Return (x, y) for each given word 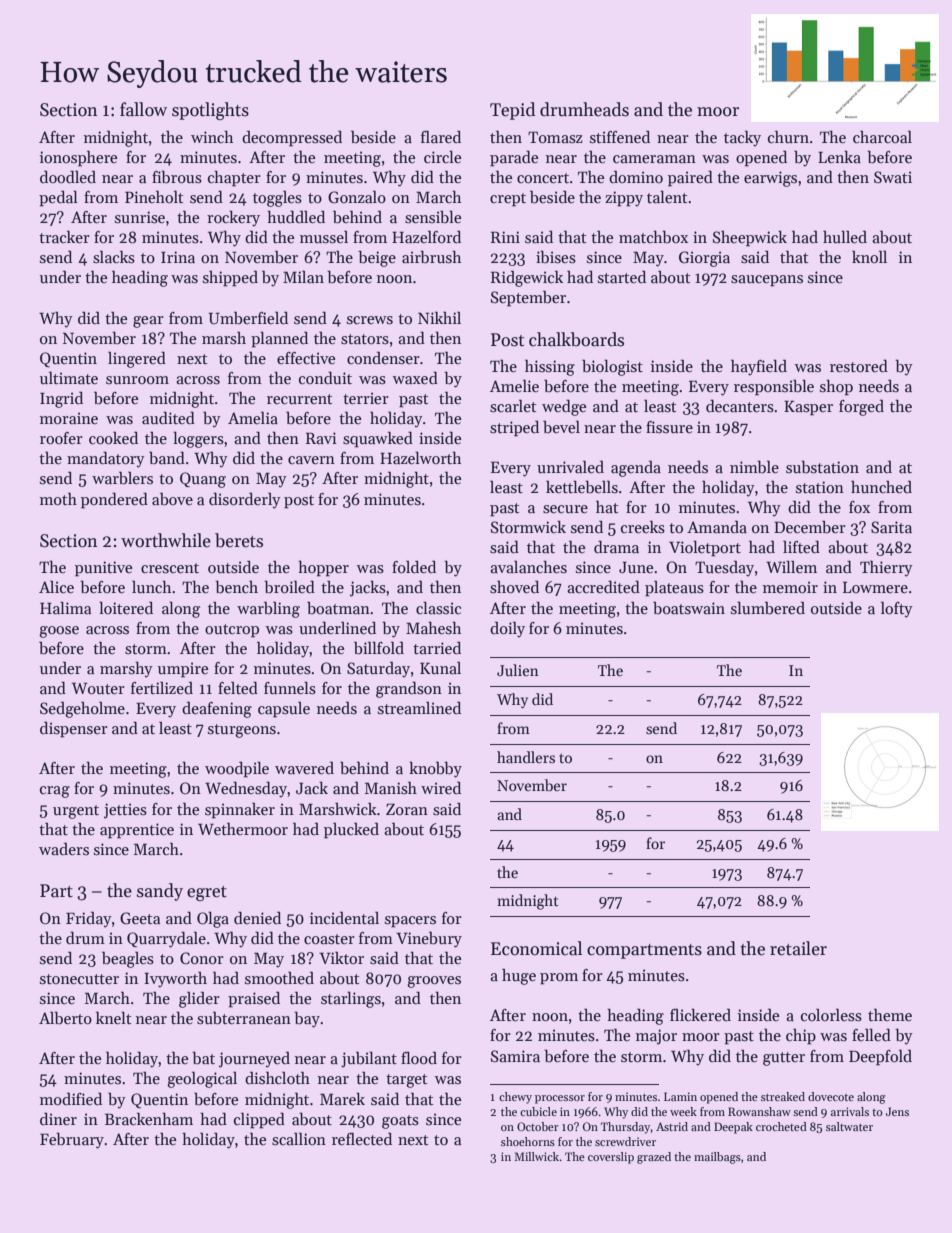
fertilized (162, 688)
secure (565, 509)
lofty (897, 609)
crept (508, 200)
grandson (409, 689)
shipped (230, 278)
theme (890, 1014)
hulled (845, 237)
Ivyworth (175, 979)
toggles (277, 198)
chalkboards (576, 339)
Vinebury (429, 939)
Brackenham (149, 1118)
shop (836, 387)
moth (58, 498)
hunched (881, 487)
